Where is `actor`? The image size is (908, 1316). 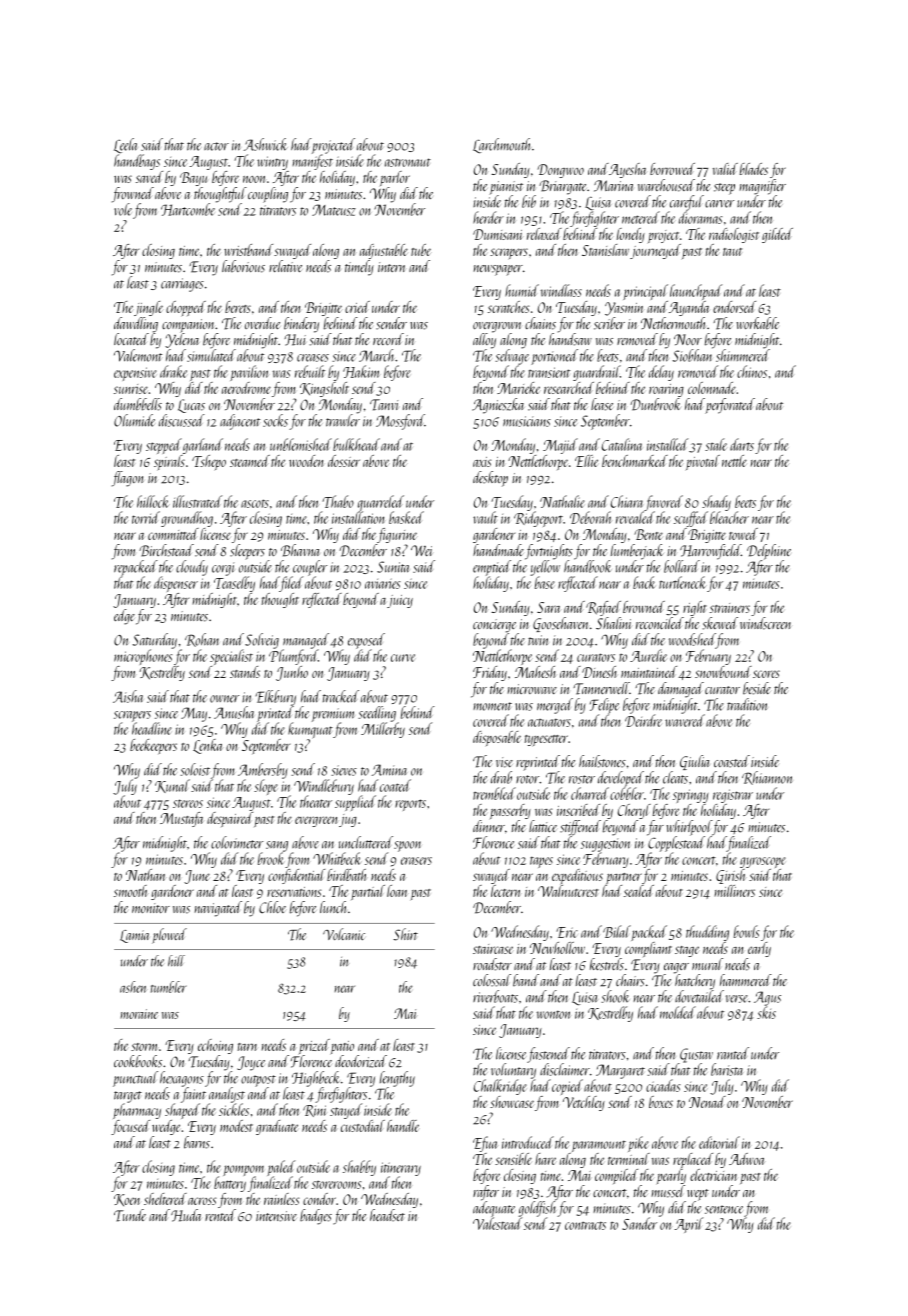 actor is located at coordinates (216, 146).
